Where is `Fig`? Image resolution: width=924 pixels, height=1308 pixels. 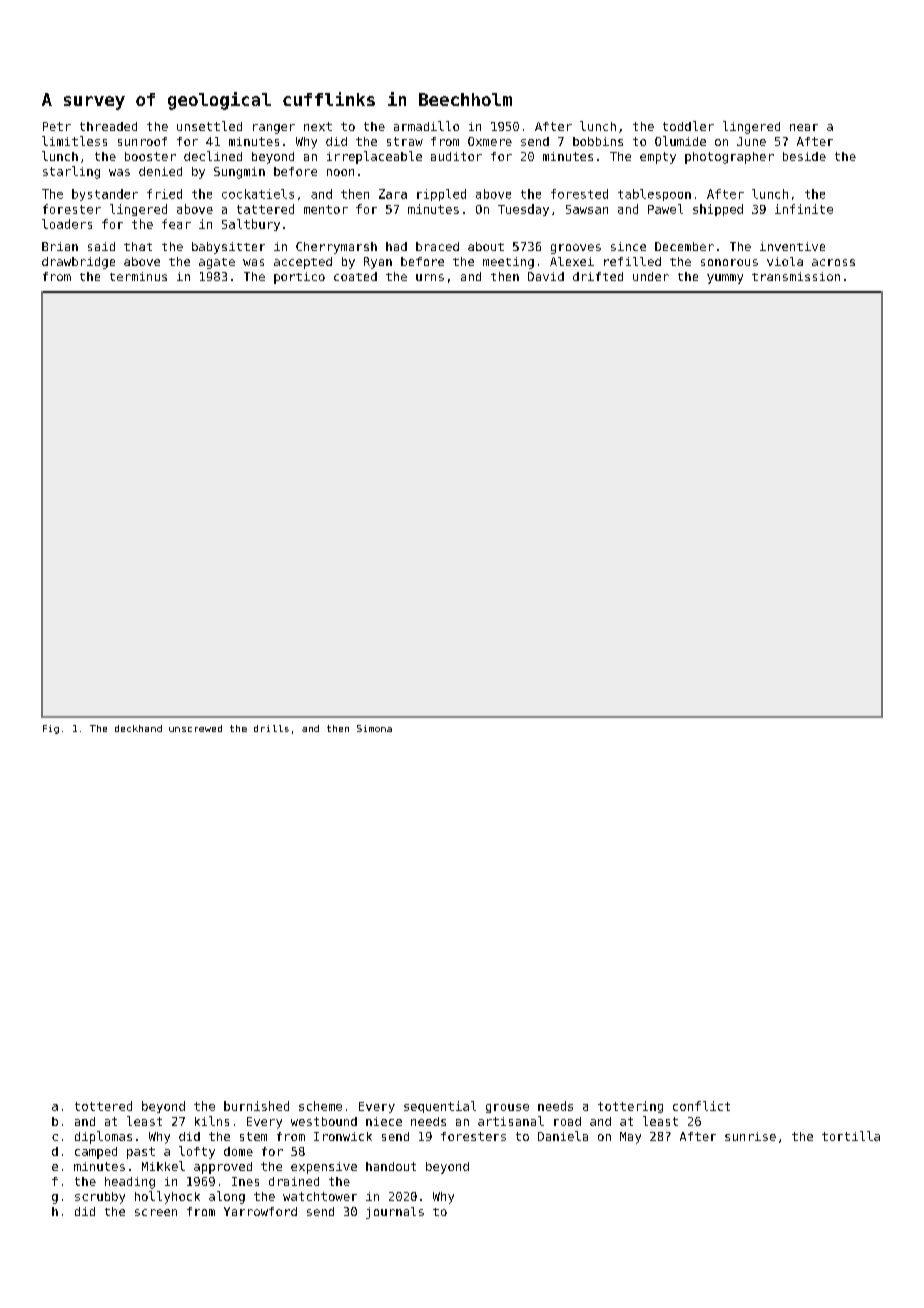 Fig is located at coordinates (51, 729).
